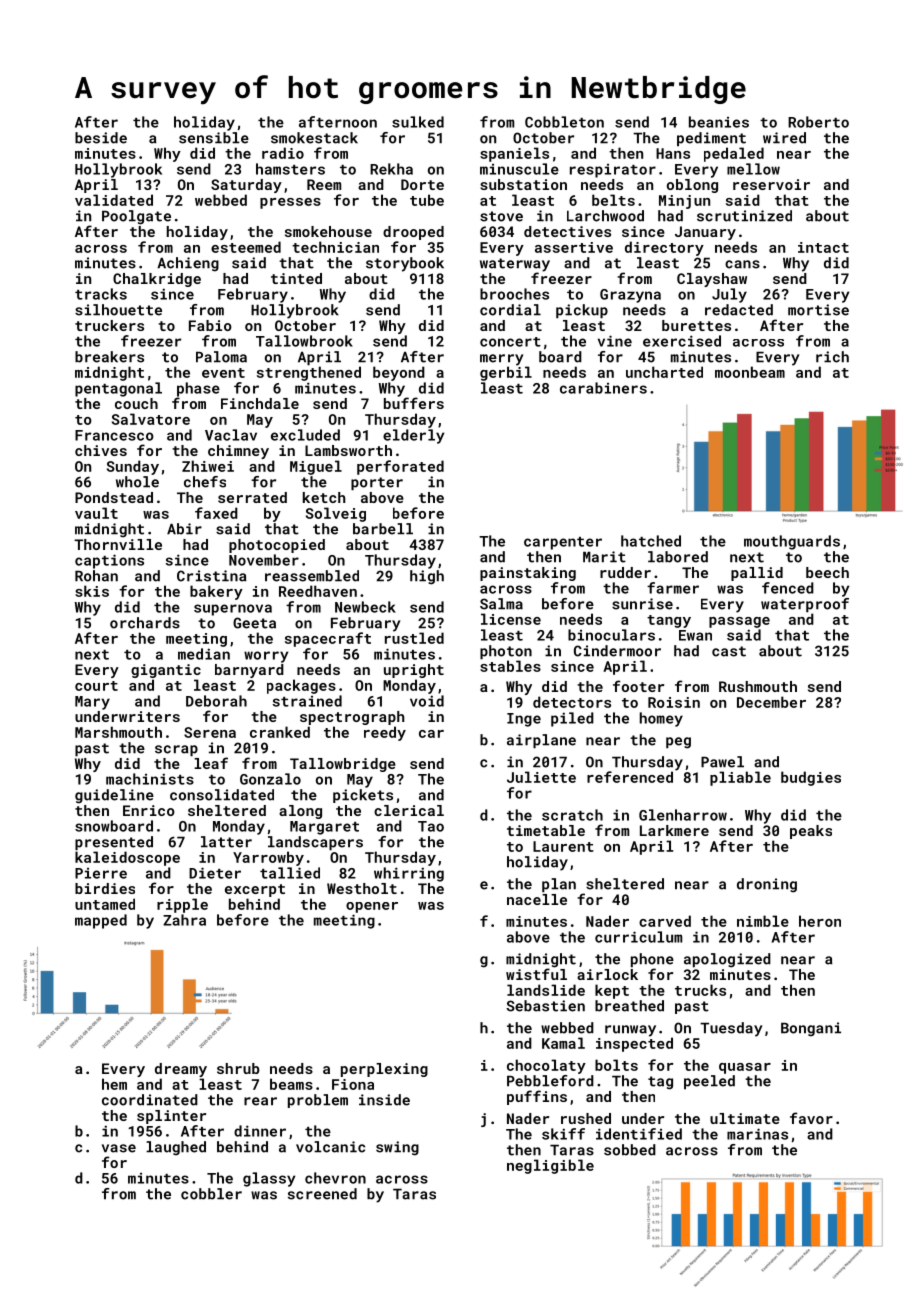  Describe the element at coordinates (550, 1166) in the page. I see `negligible` at that location.
